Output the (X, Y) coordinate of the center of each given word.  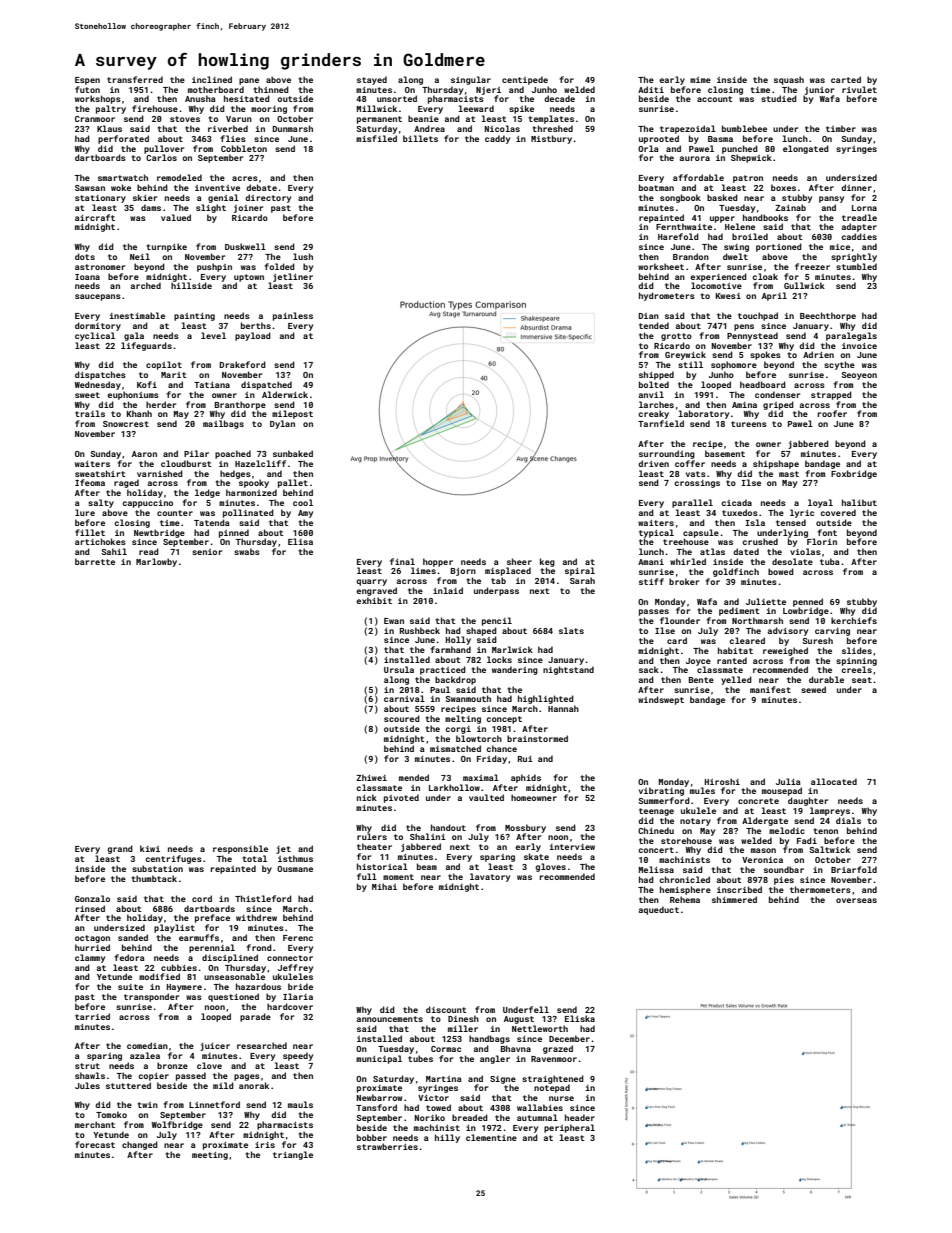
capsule (701, 533)
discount (446, 1009)
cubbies (179, 967)
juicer (215, 1047)
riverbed (228, 128)
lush (303, 256)
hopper (438, 562)
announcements (390, 1019)
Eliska (580, 1018)
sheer (519, 561)
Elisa (300, 541)
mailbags (223, 424)
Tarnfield (661, 423)
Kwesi (728, 296)
